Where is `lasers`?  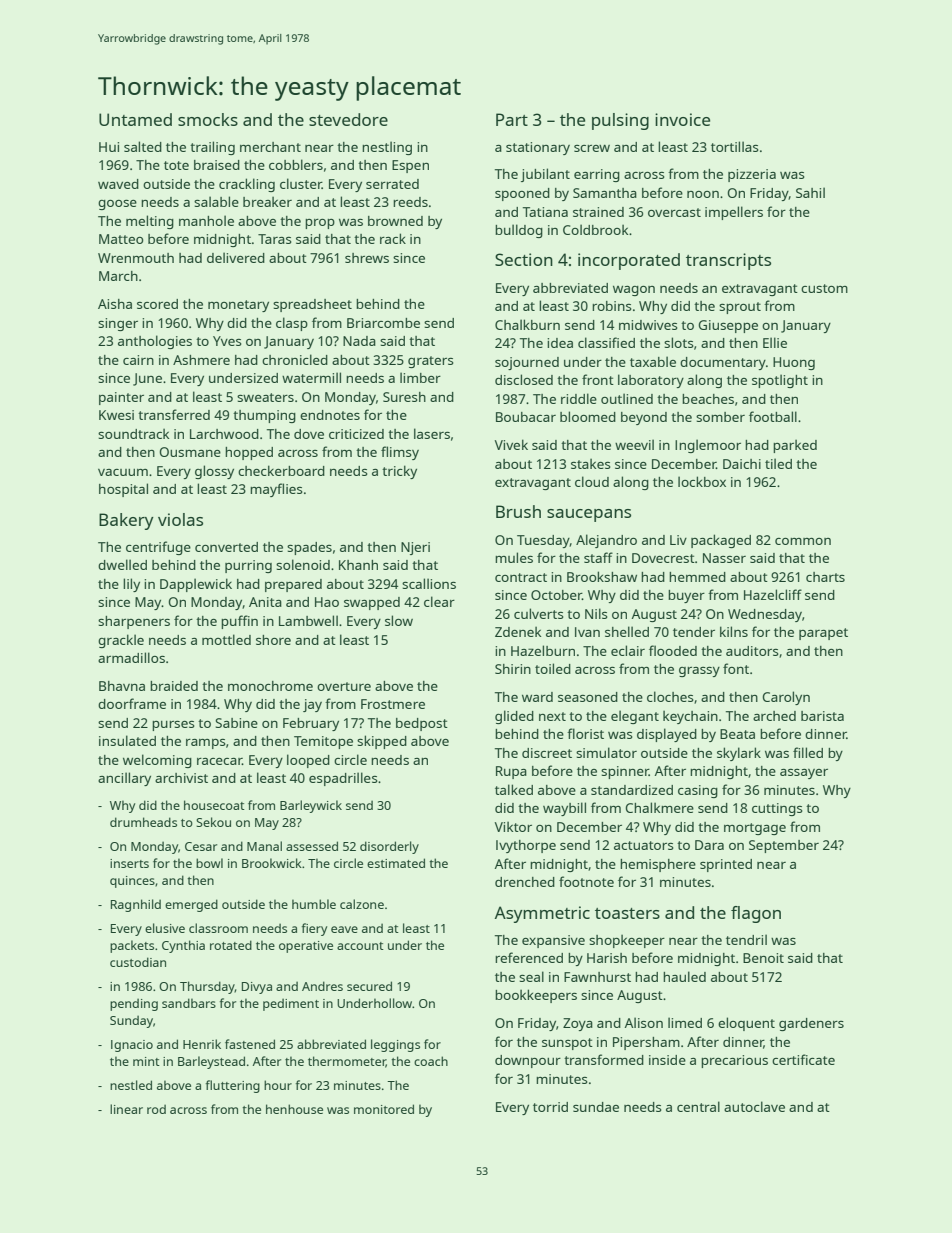 lasers is located at coordinates (432, 433).
